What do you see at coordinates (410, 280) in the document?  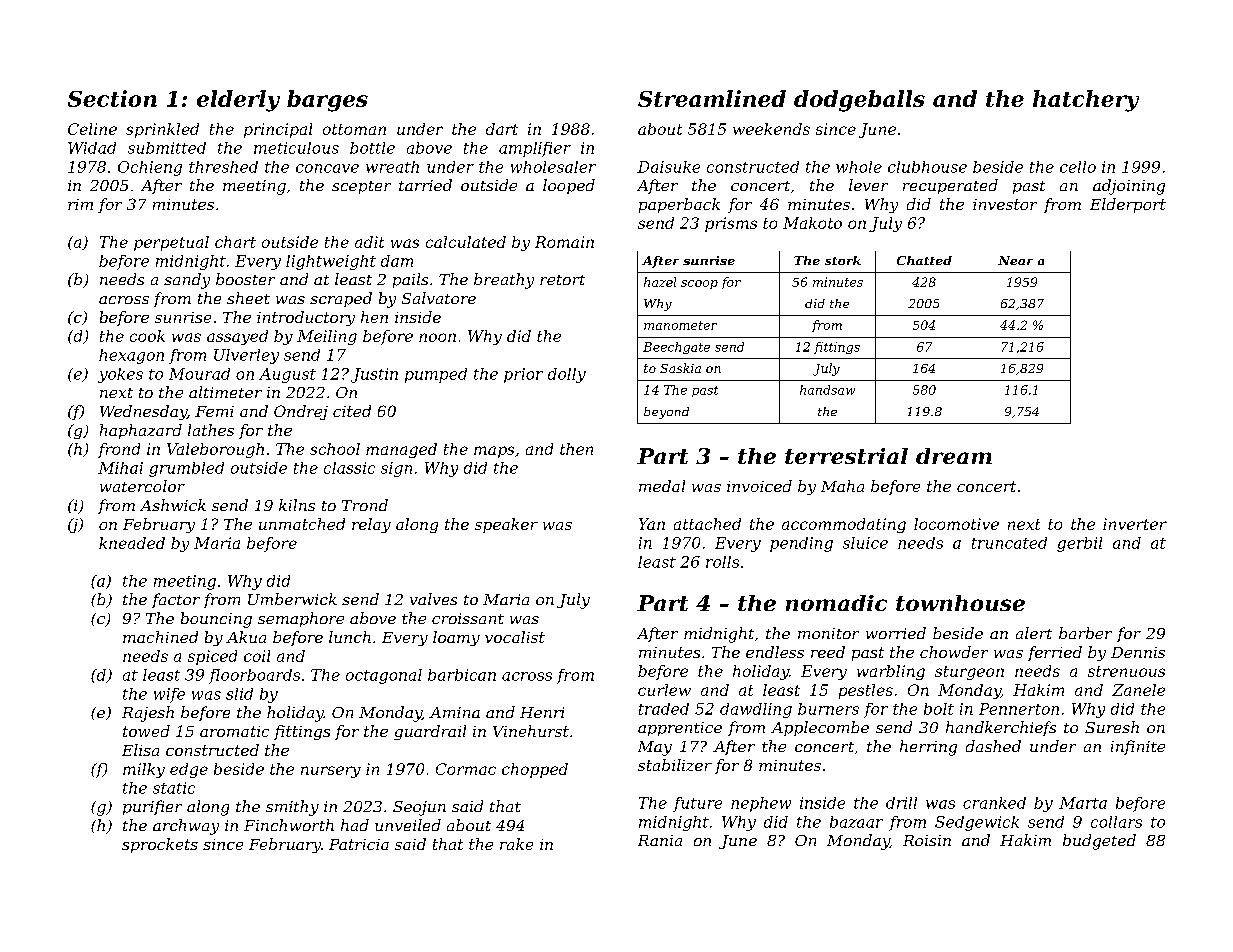 I see `pails` at bounding box center [410, 280].
